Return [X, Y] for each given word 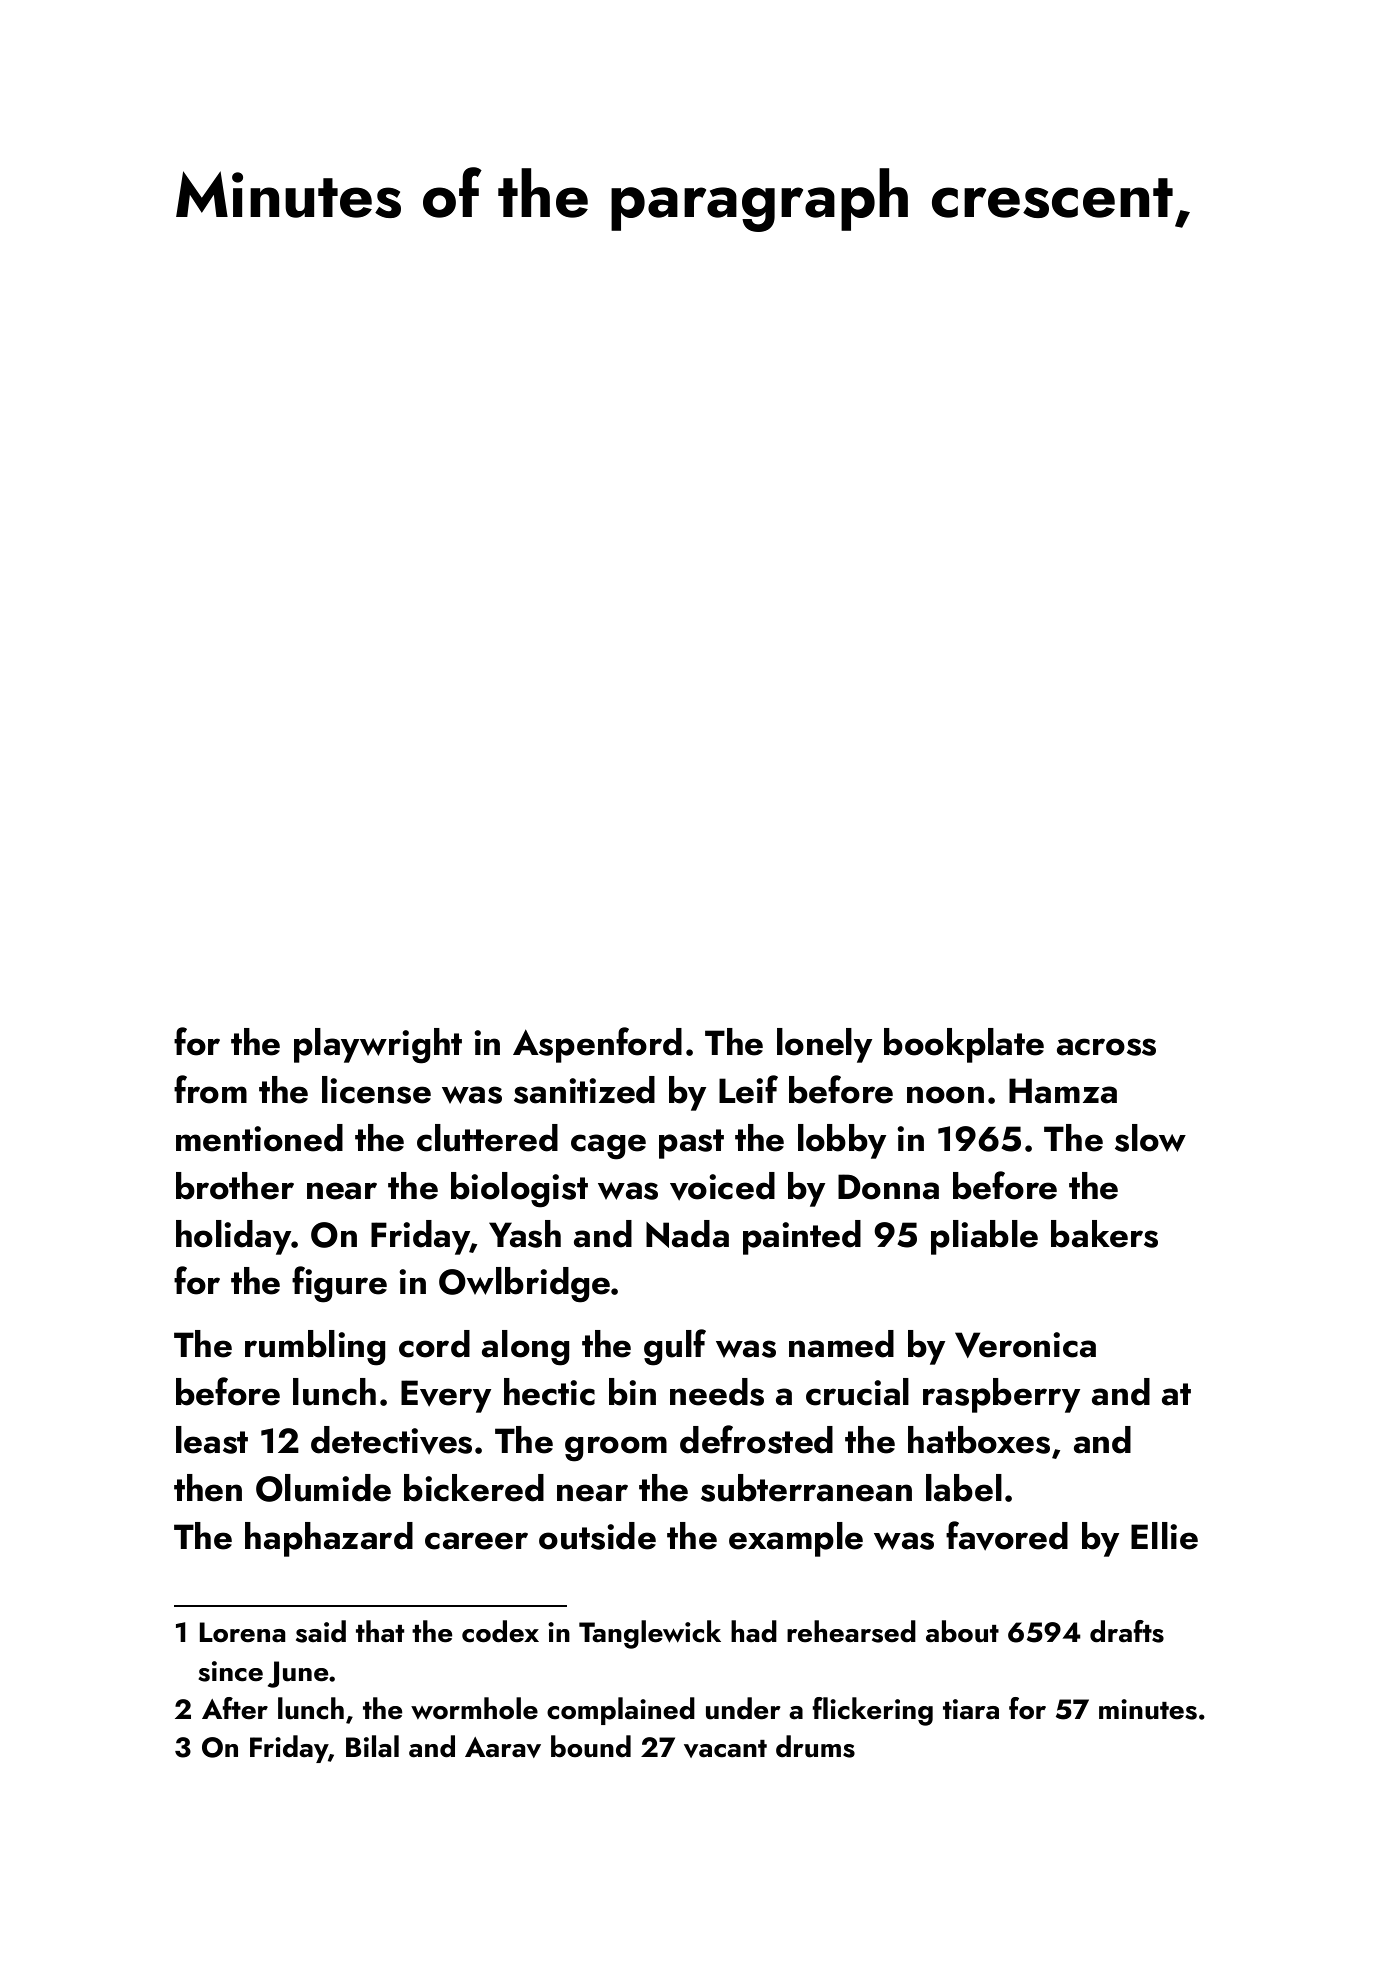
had [754, 1631]
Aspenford [597, 1045]
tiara [971, 1709]
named [841, 1344]
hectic [549, 1392]
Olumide [323, 1488]
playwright [378, 1046]
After [235, 1708]
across [1106, 1047]
